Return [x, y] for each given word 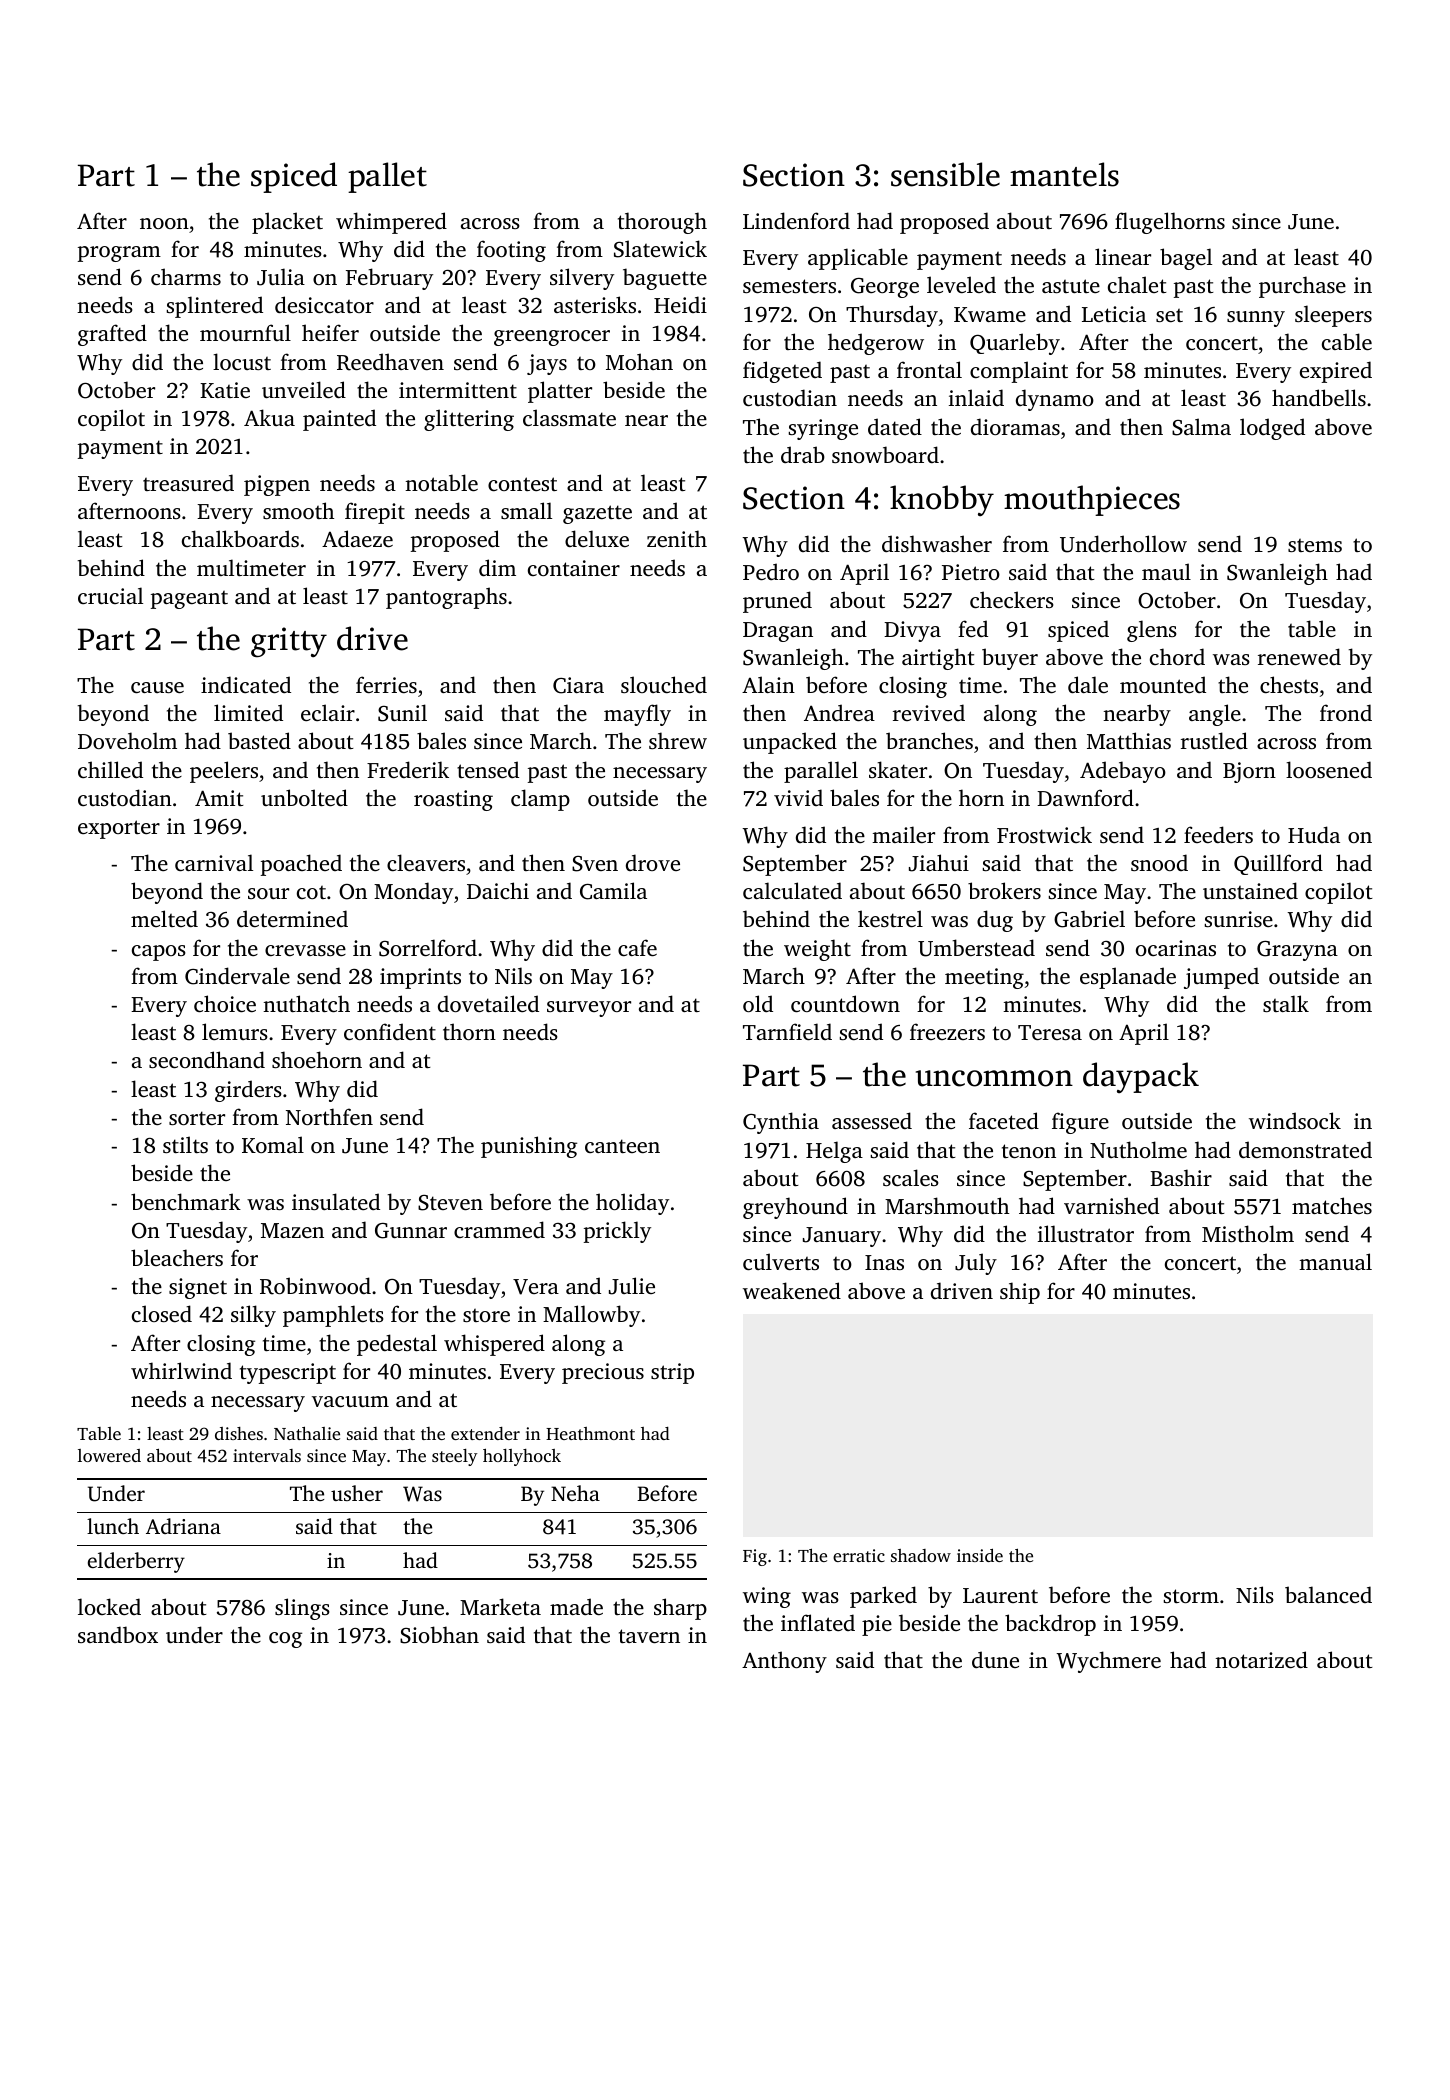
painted [339, 420]
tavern [649, 1636]
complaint [1019, 372]
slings [302, 1609]
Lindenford [796, 220]
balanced [1328, 1594]
